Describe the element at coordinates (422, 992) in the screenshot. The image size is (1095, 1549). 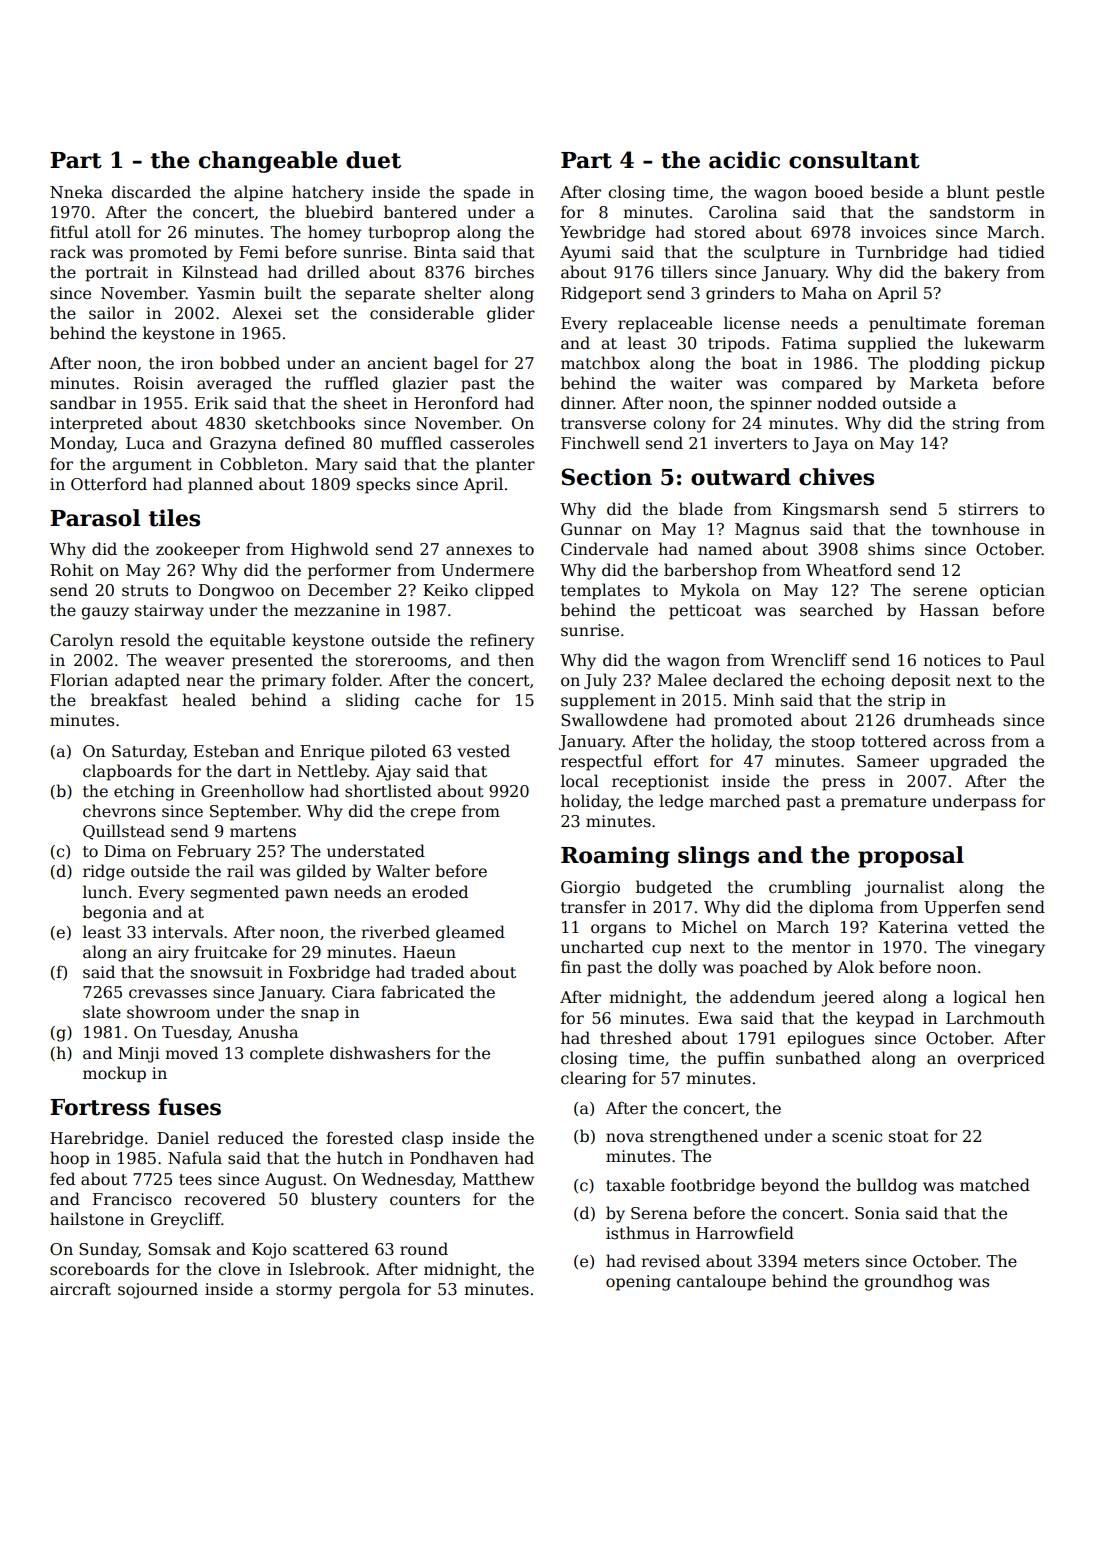
I see `fabricated` at that location.
